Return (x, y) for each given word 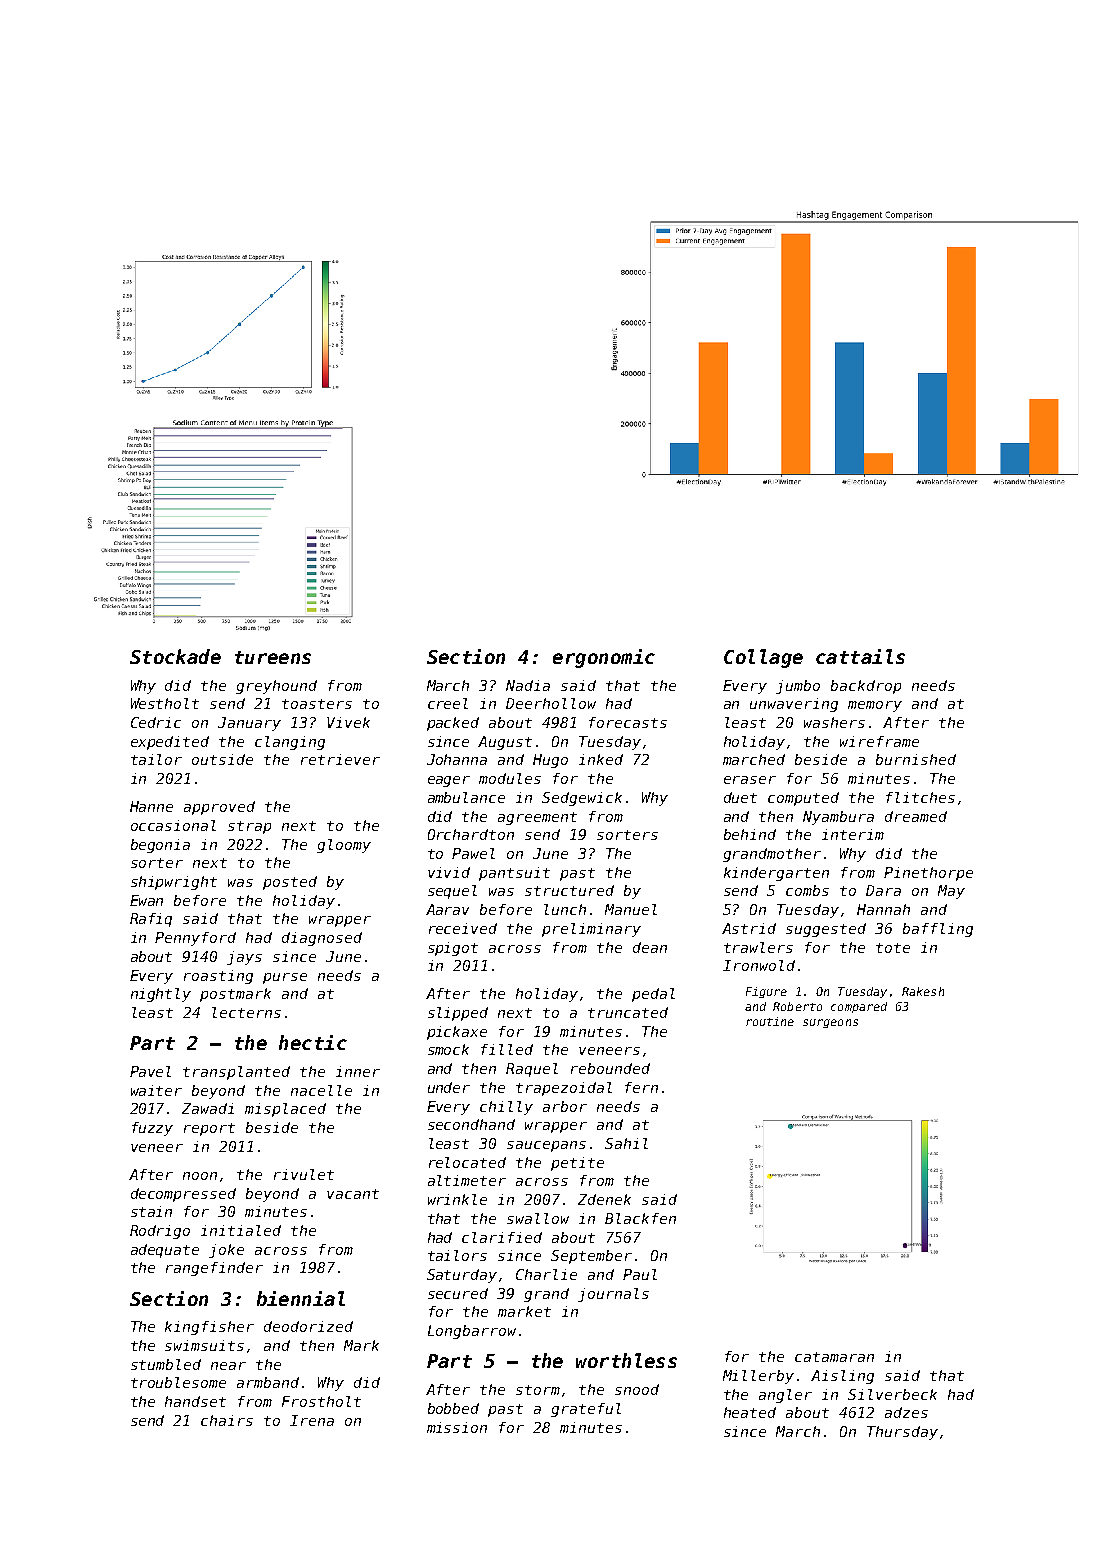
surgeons (830, 1023)
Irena (312, 1420)
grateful (586, 1410)
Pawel (473, 853)
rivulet (304, 1174)
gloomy (344, 846)
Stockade (175, 656)
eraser (750, 780)
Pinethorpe (928, 874)
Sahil (626, 1143)
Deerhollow (551, 703)
